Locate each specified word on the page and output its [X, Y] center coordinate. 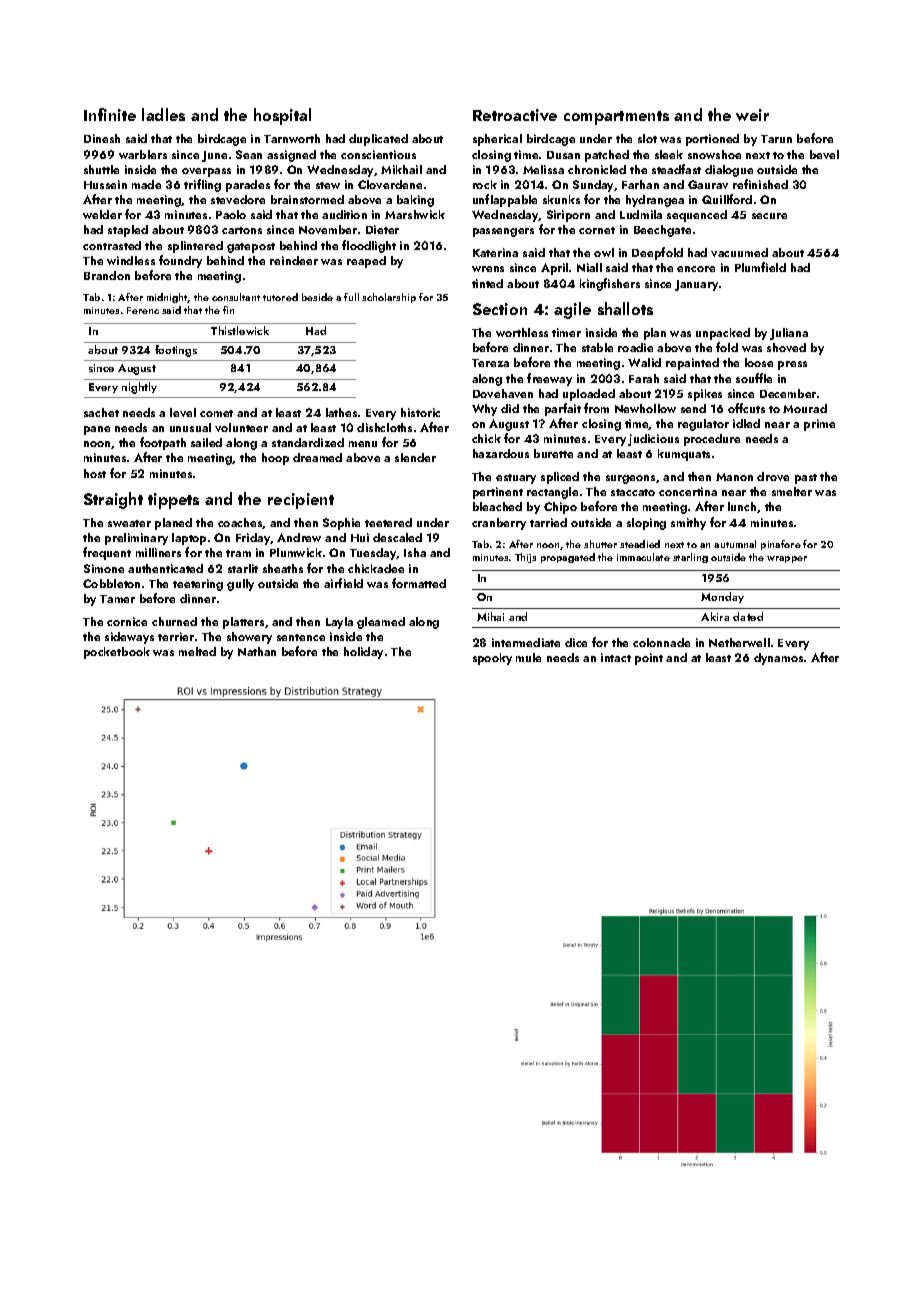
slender [415, 457]
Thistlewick [240, 330]
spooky [492, 659]
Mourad [805, 408]
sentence [301, 637]
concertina [688, 491]
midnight [167, 298]
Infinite [110, 114]
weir [752, 115]
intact [616, 657]
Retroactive [515, 115]
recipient [301, 501]
